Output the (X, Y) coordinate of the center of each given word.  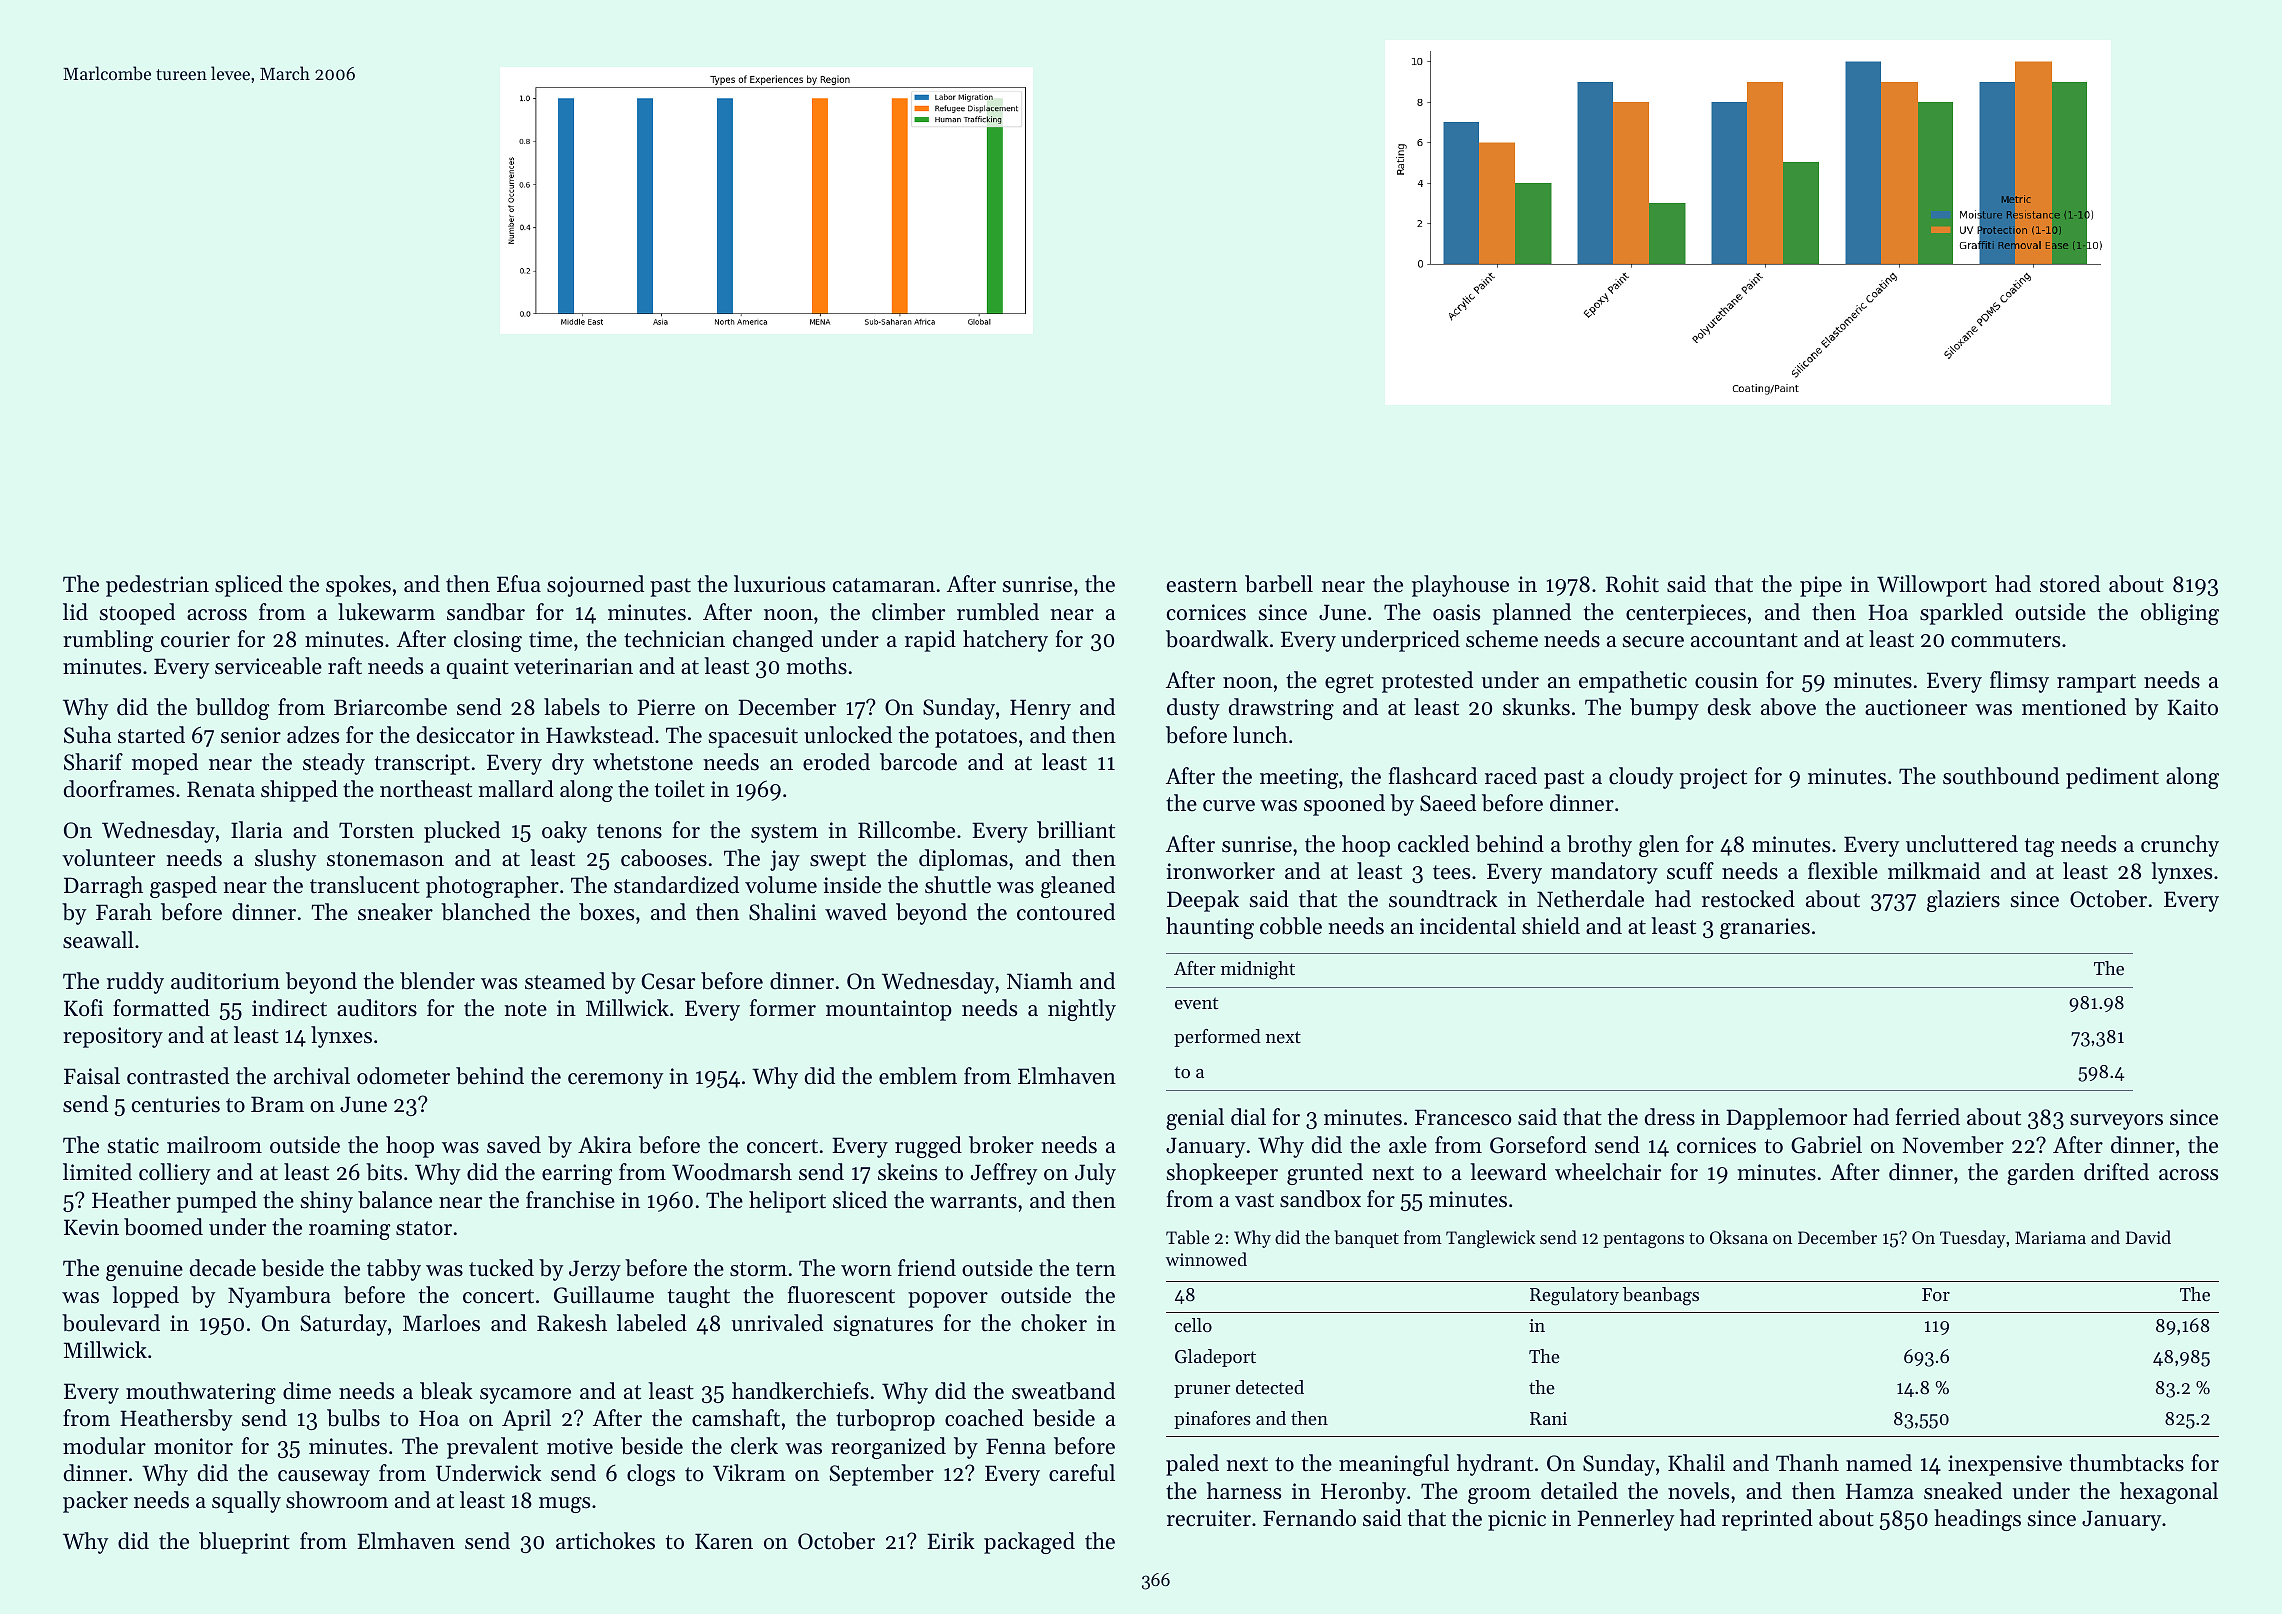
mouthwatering (201, 1393)
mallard (516, 789)
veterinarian (573, 666)
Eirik (951, 1540)
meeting (1299, 778)
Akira (605, 1144)
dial (1248, 1117)
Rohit (1632, 584)
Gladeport (1215, 1358)
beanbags (1661, 1296)
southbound (2001, 776)
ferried (1928, 1117)
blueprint (244, 1543)
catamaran (884, 585)
